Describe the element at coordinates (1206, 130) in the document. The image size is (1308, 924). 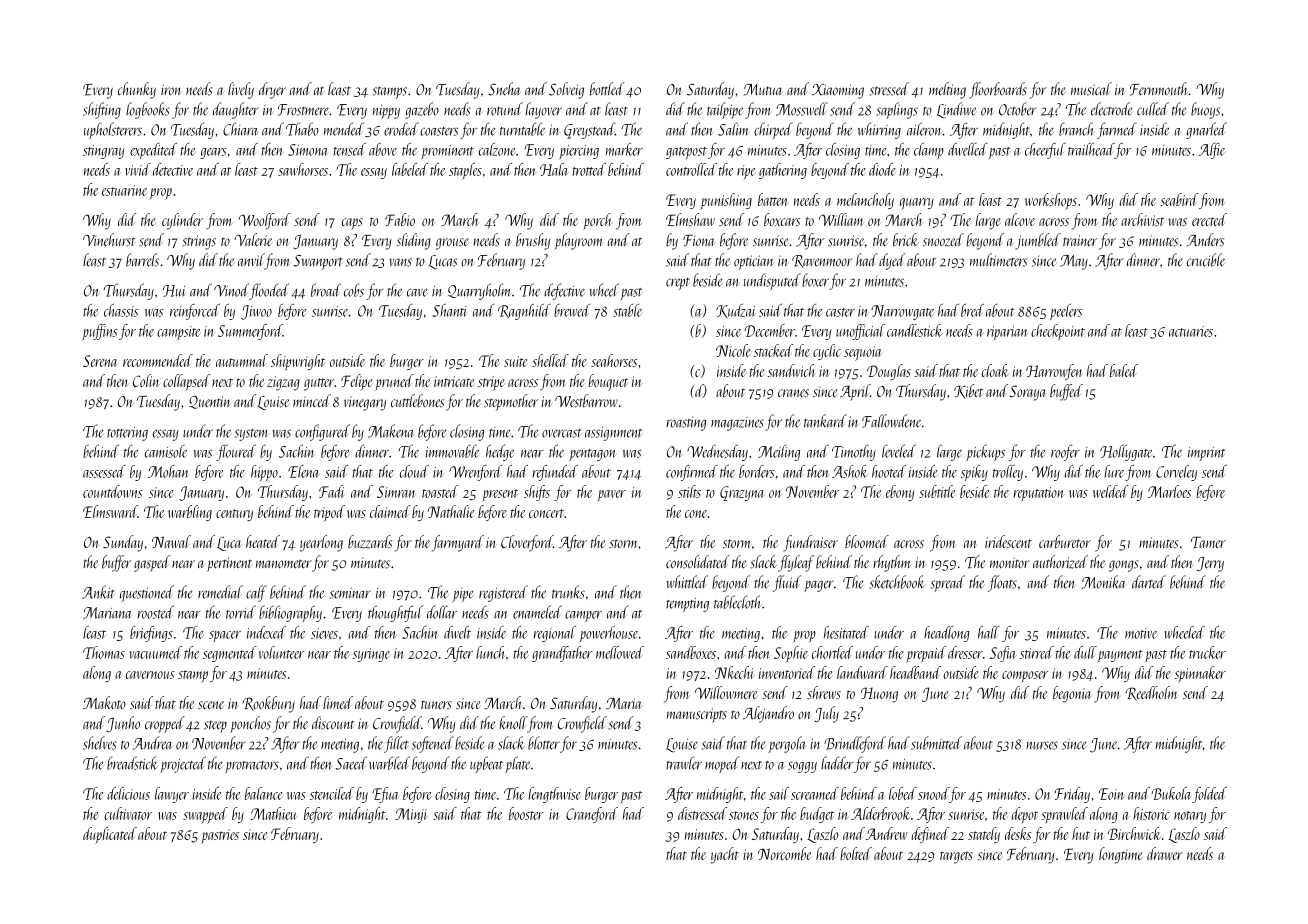
I see `gnarled` at that location.
